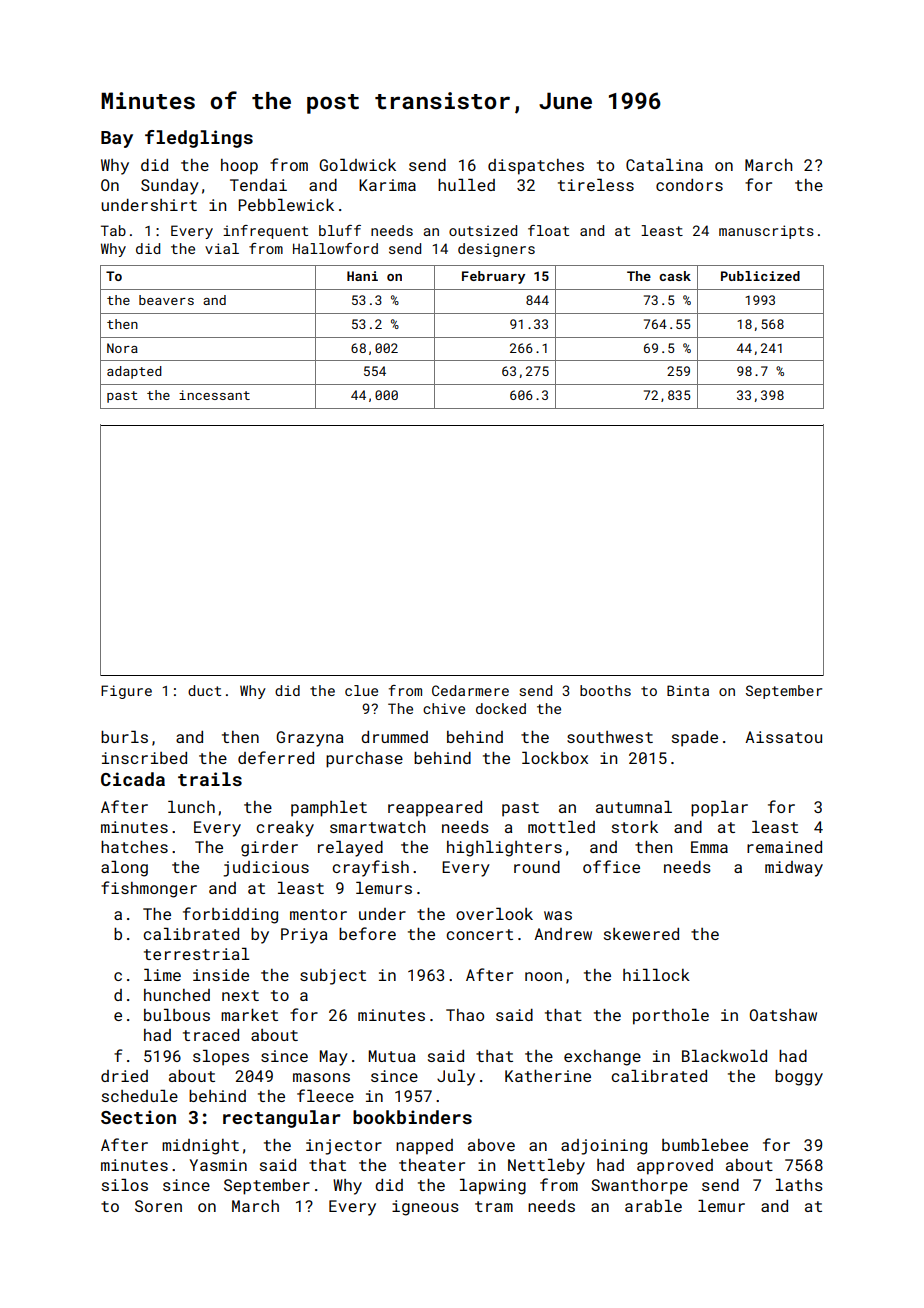  What do you see at coordinates (218, 1165) in the page?
I see `Yasmin` at bounding box center [218, 1165].
